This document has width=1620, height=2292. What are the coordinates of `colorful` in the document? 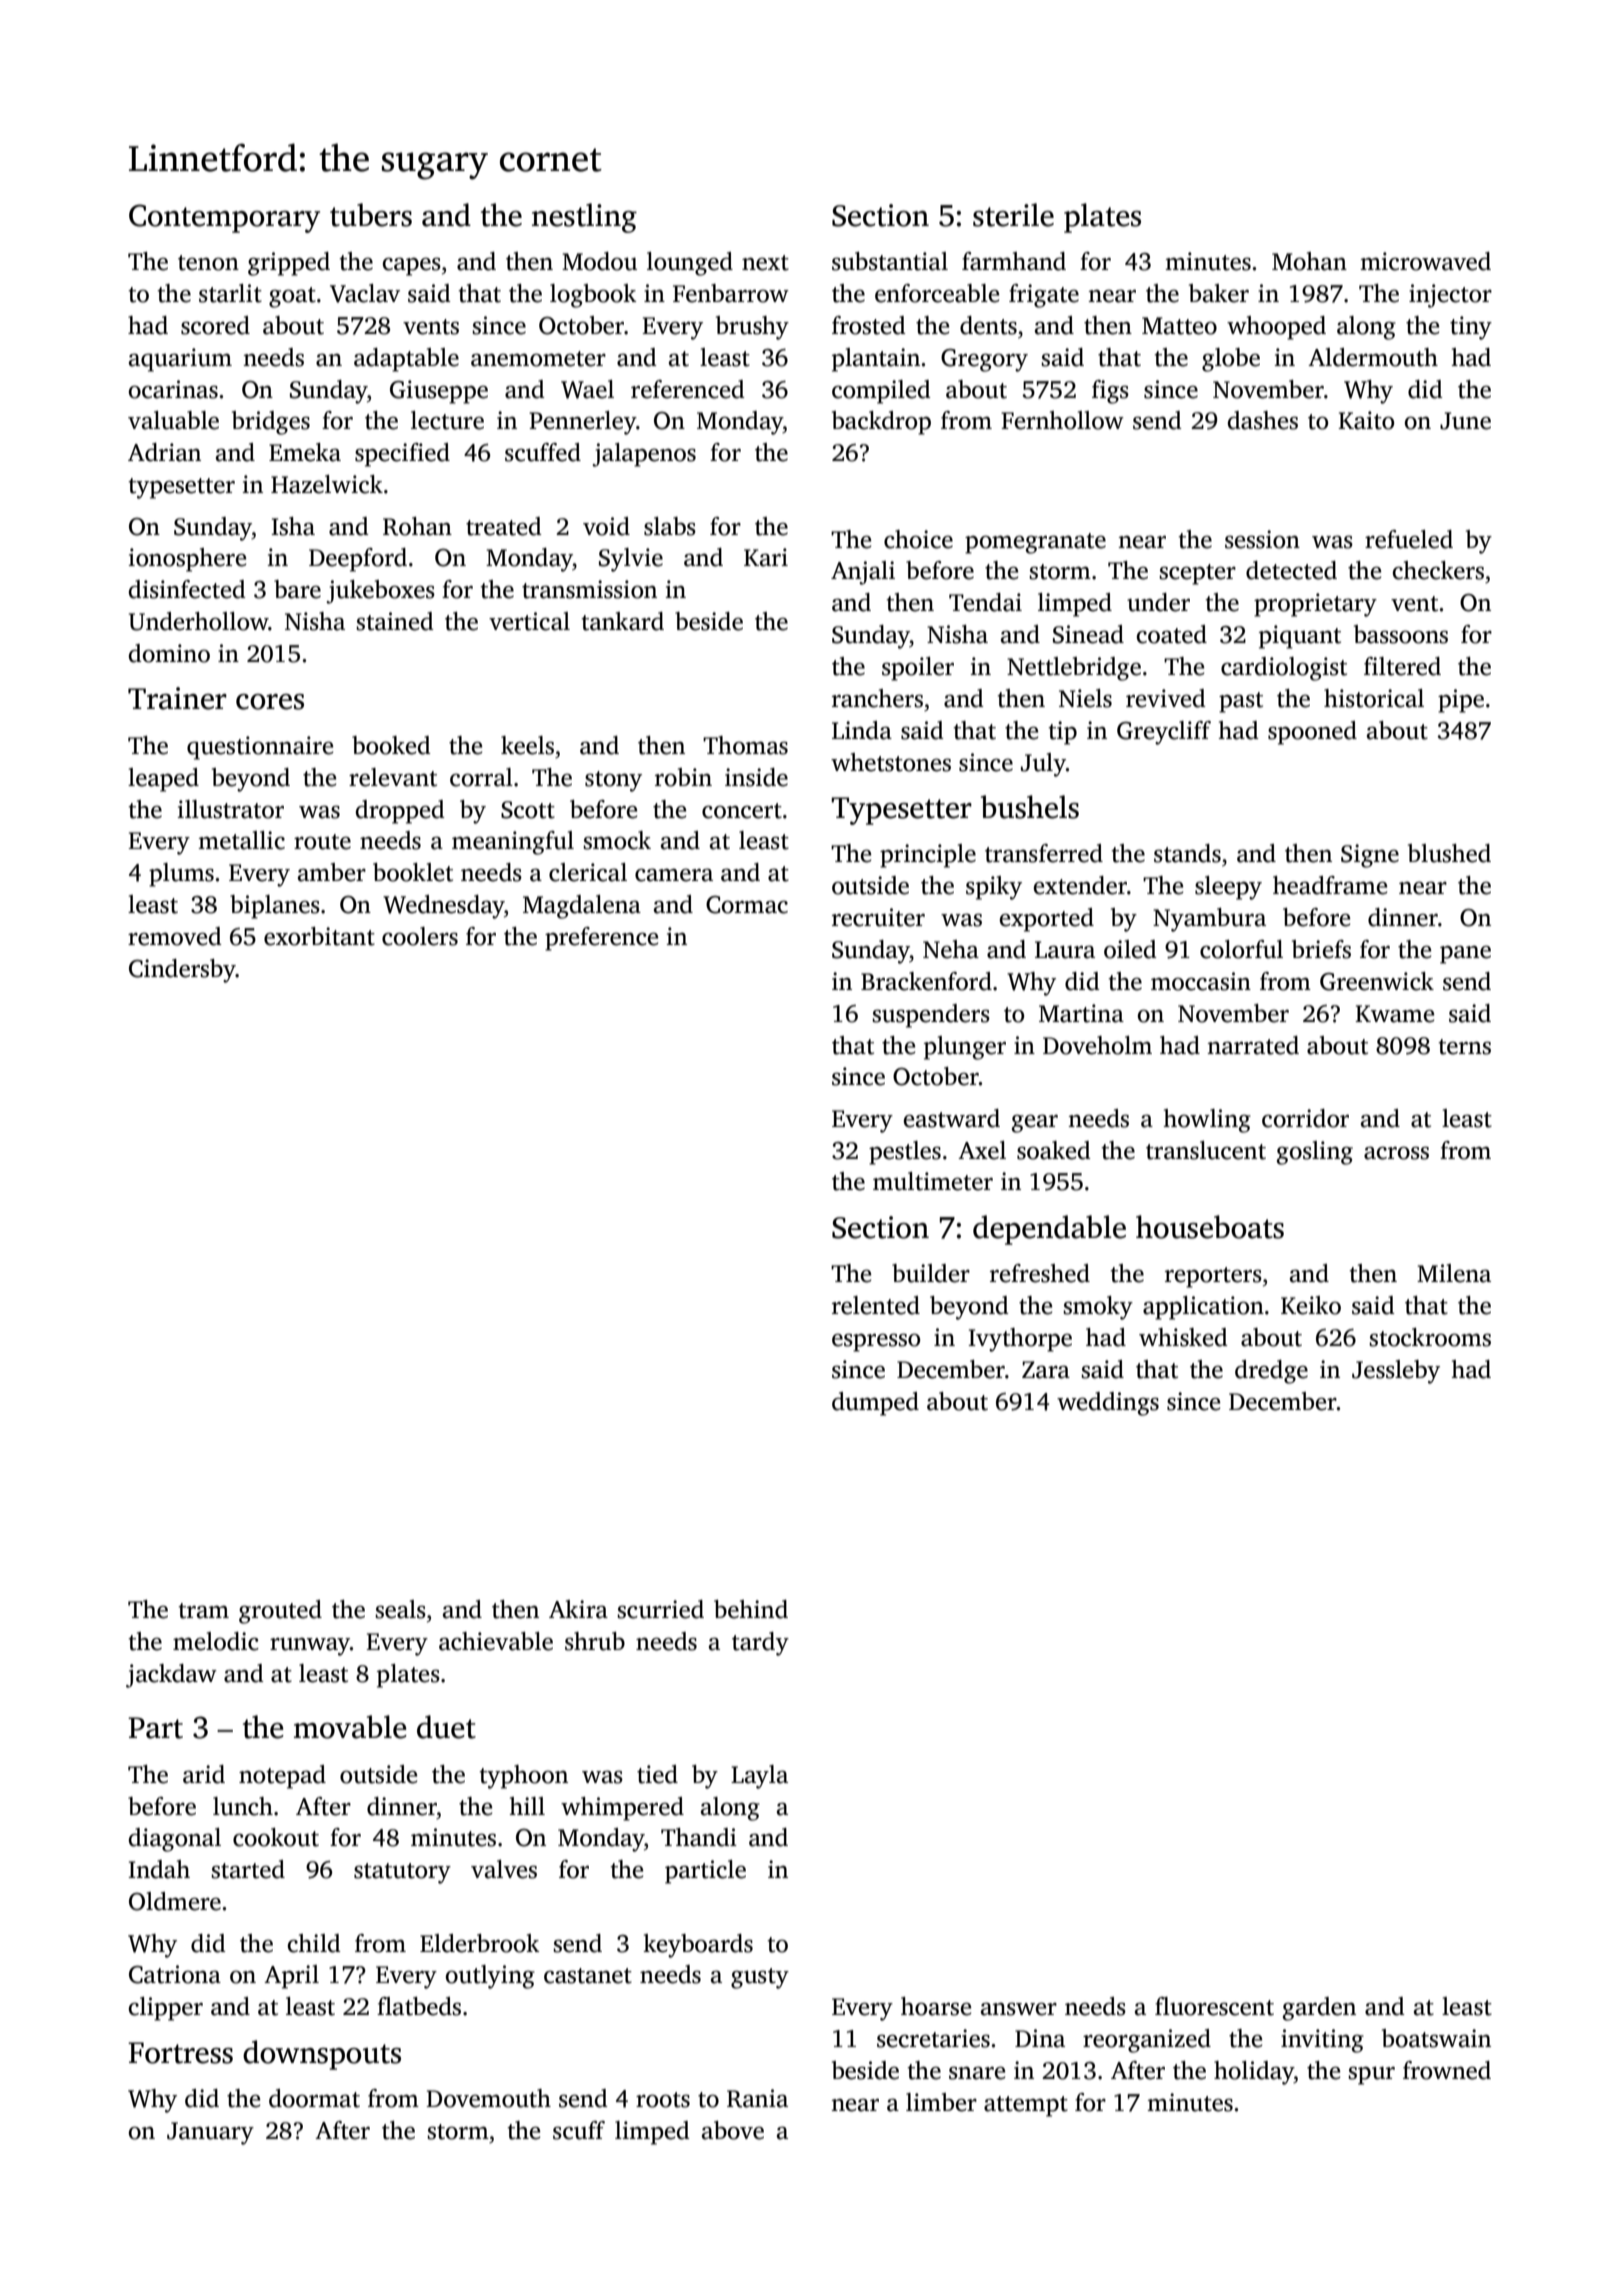 It's located at (1241, 949).
